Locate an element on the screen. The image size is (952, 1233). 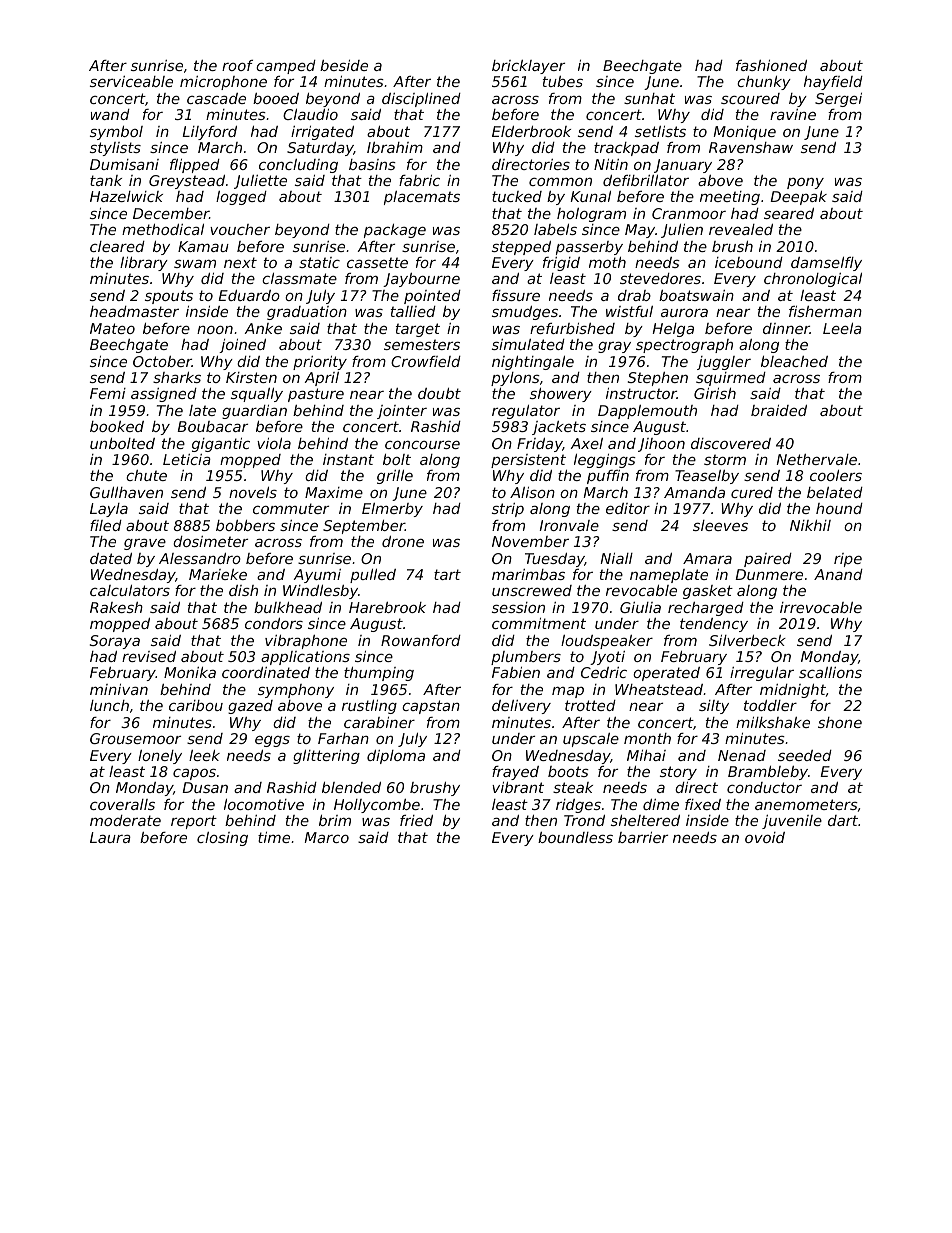
seeded is located at coordinates (805, 755).
